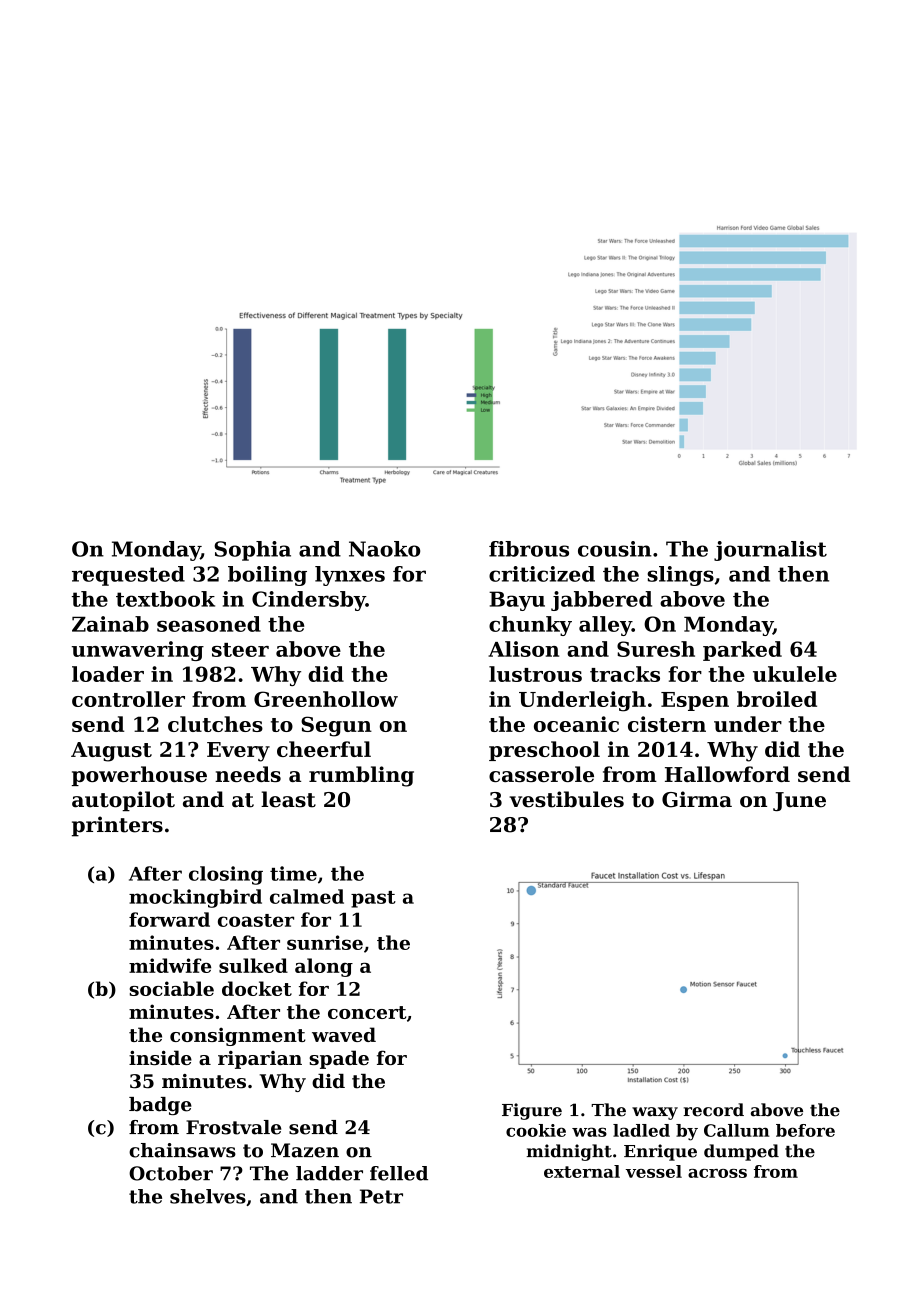 The width and height of the screenshot is (924, 1311). Describe the element at coordinates (681, 576) in the screenshot. I see `slings` at that location.
